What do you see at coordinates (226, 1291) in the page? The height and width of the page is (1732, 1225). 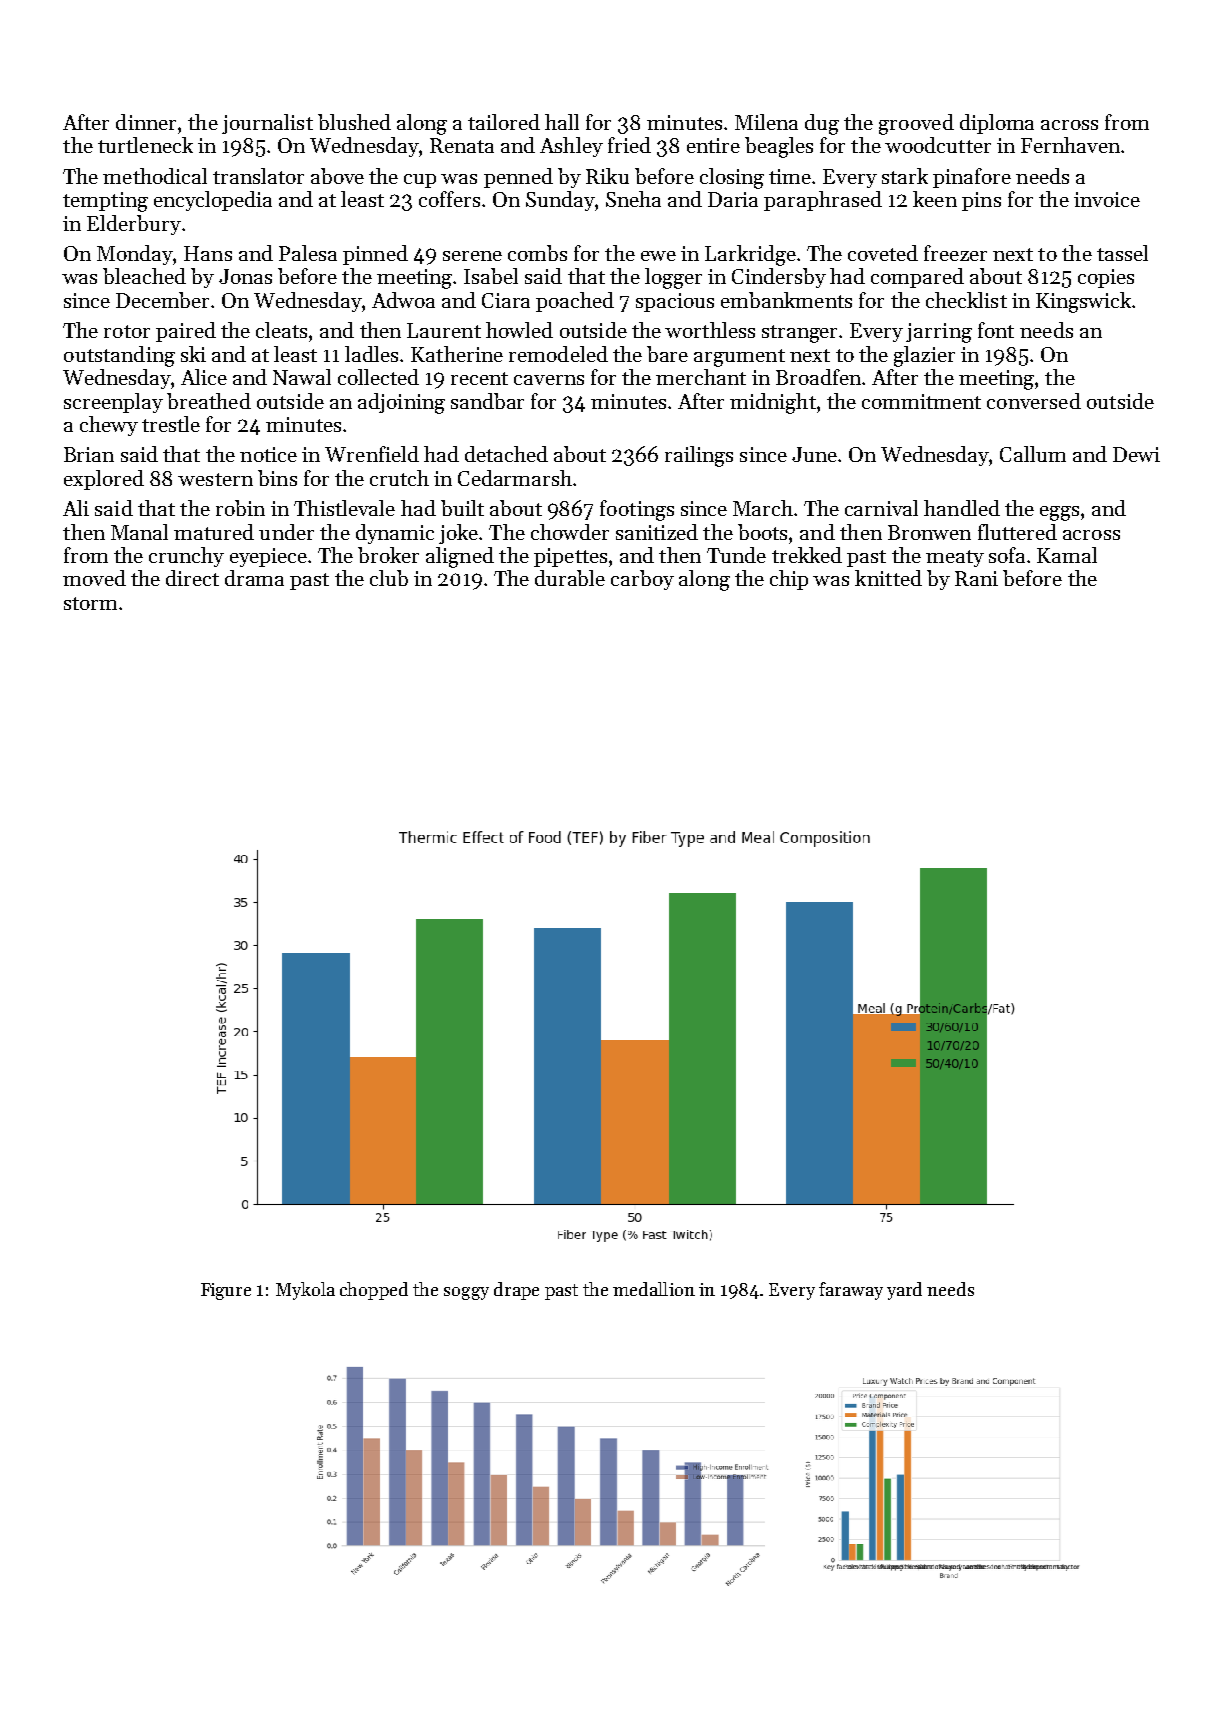 I see `Figure` at bounding box center [226, 1291].
